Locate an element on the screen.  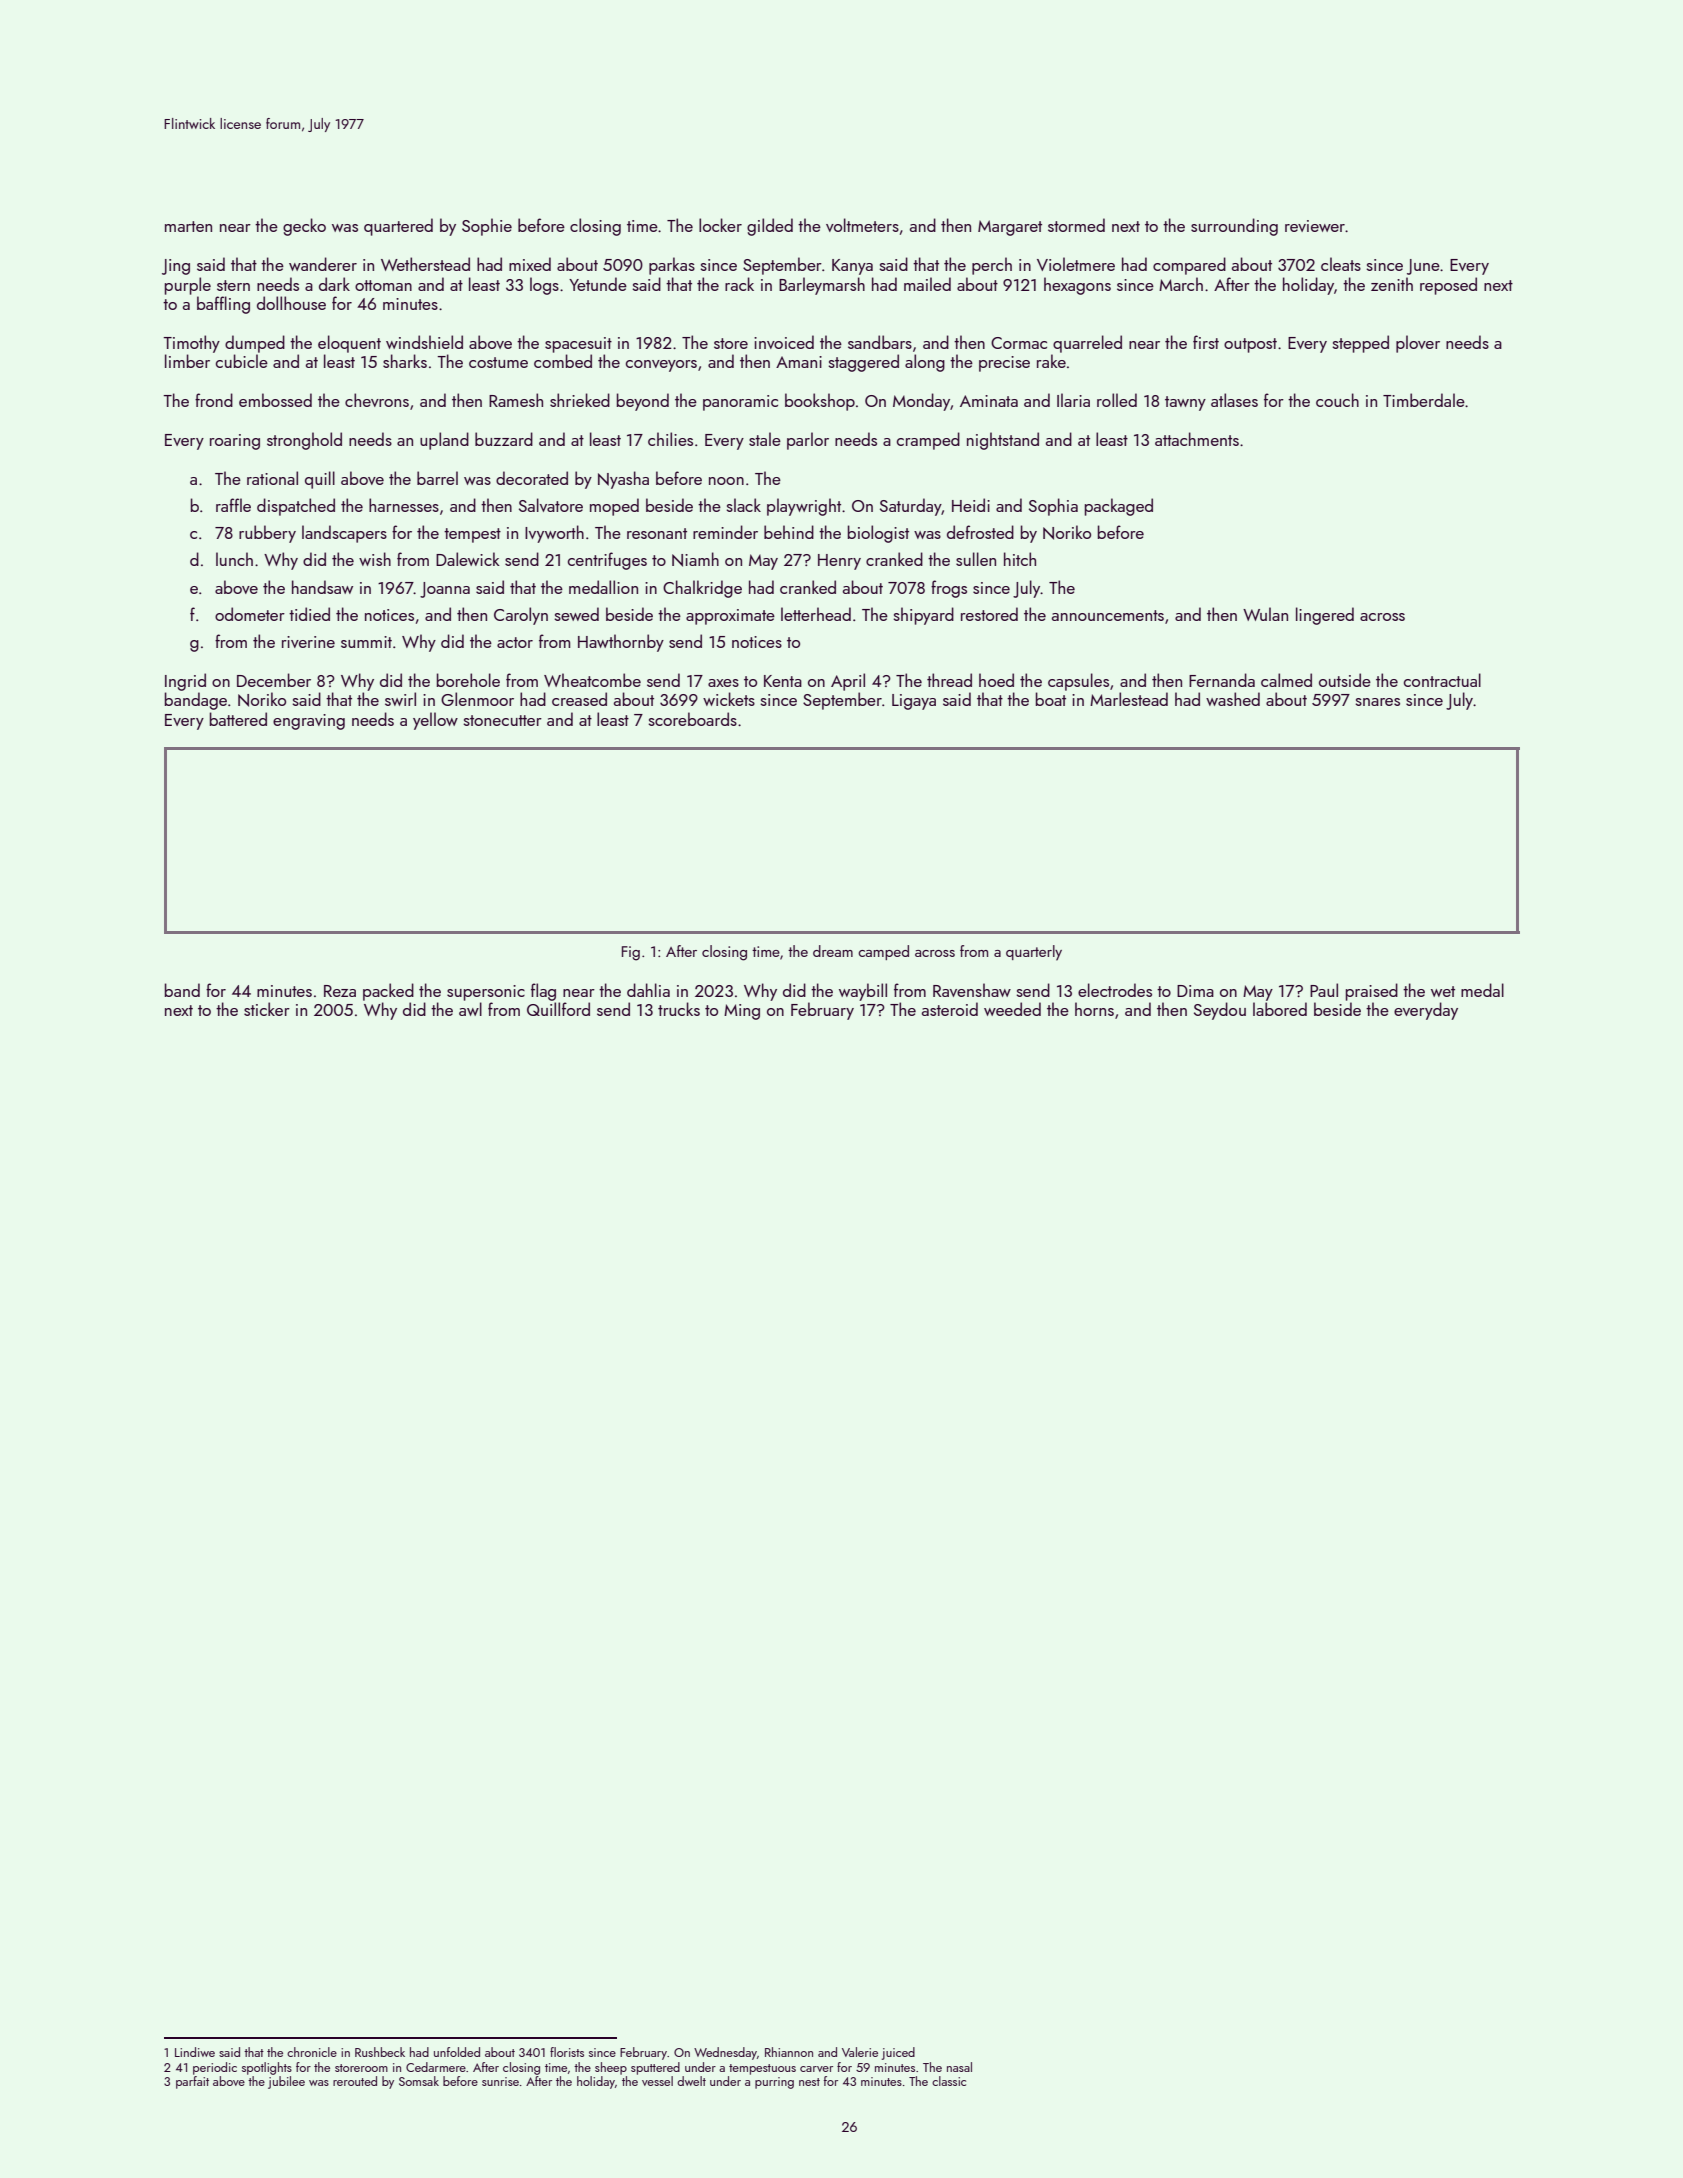
awl is located at coordinates (470, 1009).
